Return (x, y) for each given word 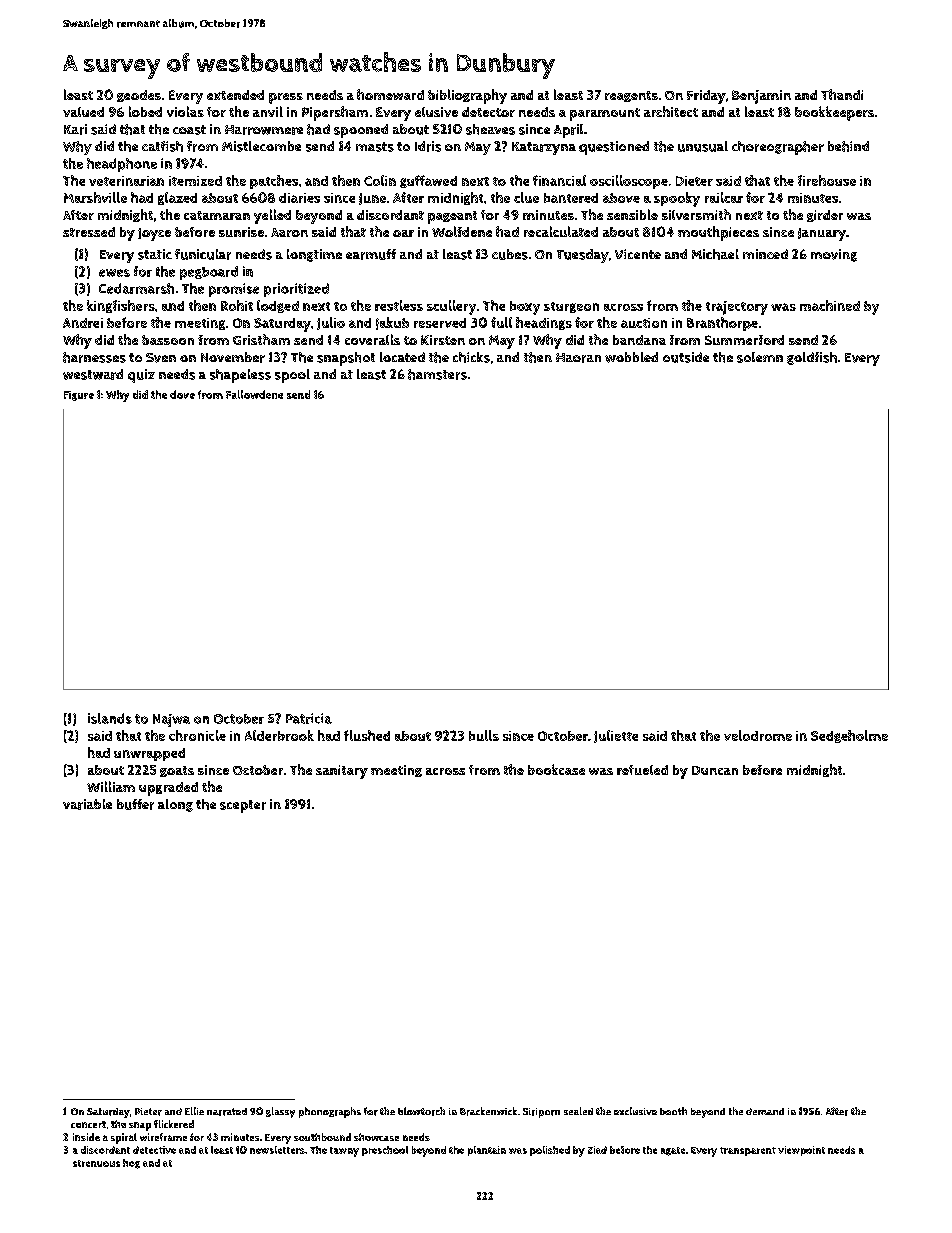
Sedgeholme (849, 736)
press (286, 98)
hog (131, 1164)
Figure (79, 396)
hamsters (437, 374)
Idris (428, 146)
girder (825, 216)
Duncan (715, 770)
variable (87, 804)
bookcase (556, 769)
